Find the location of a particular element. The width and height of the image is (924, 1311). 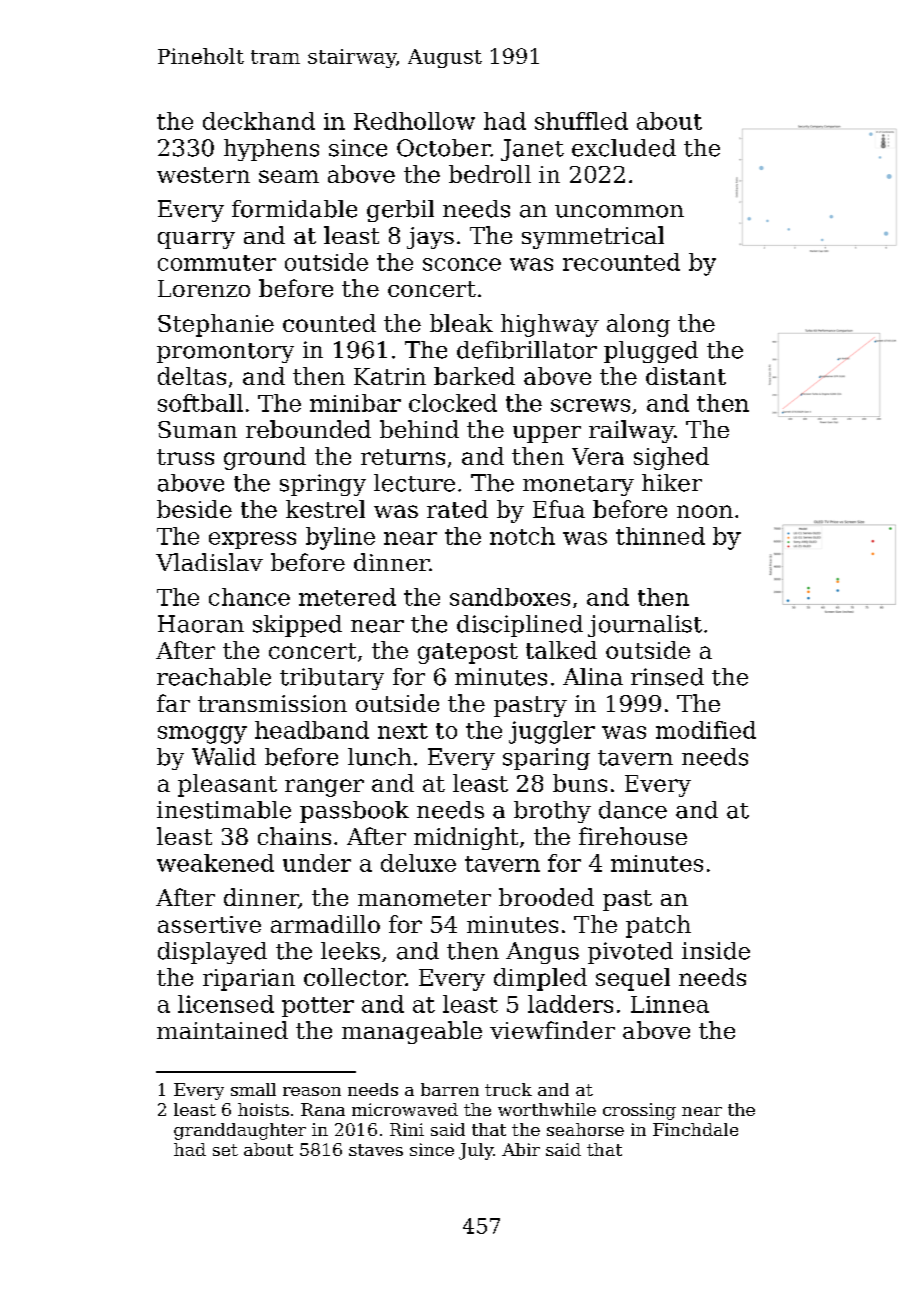

Haoran is located at coordinates (201, 624).
